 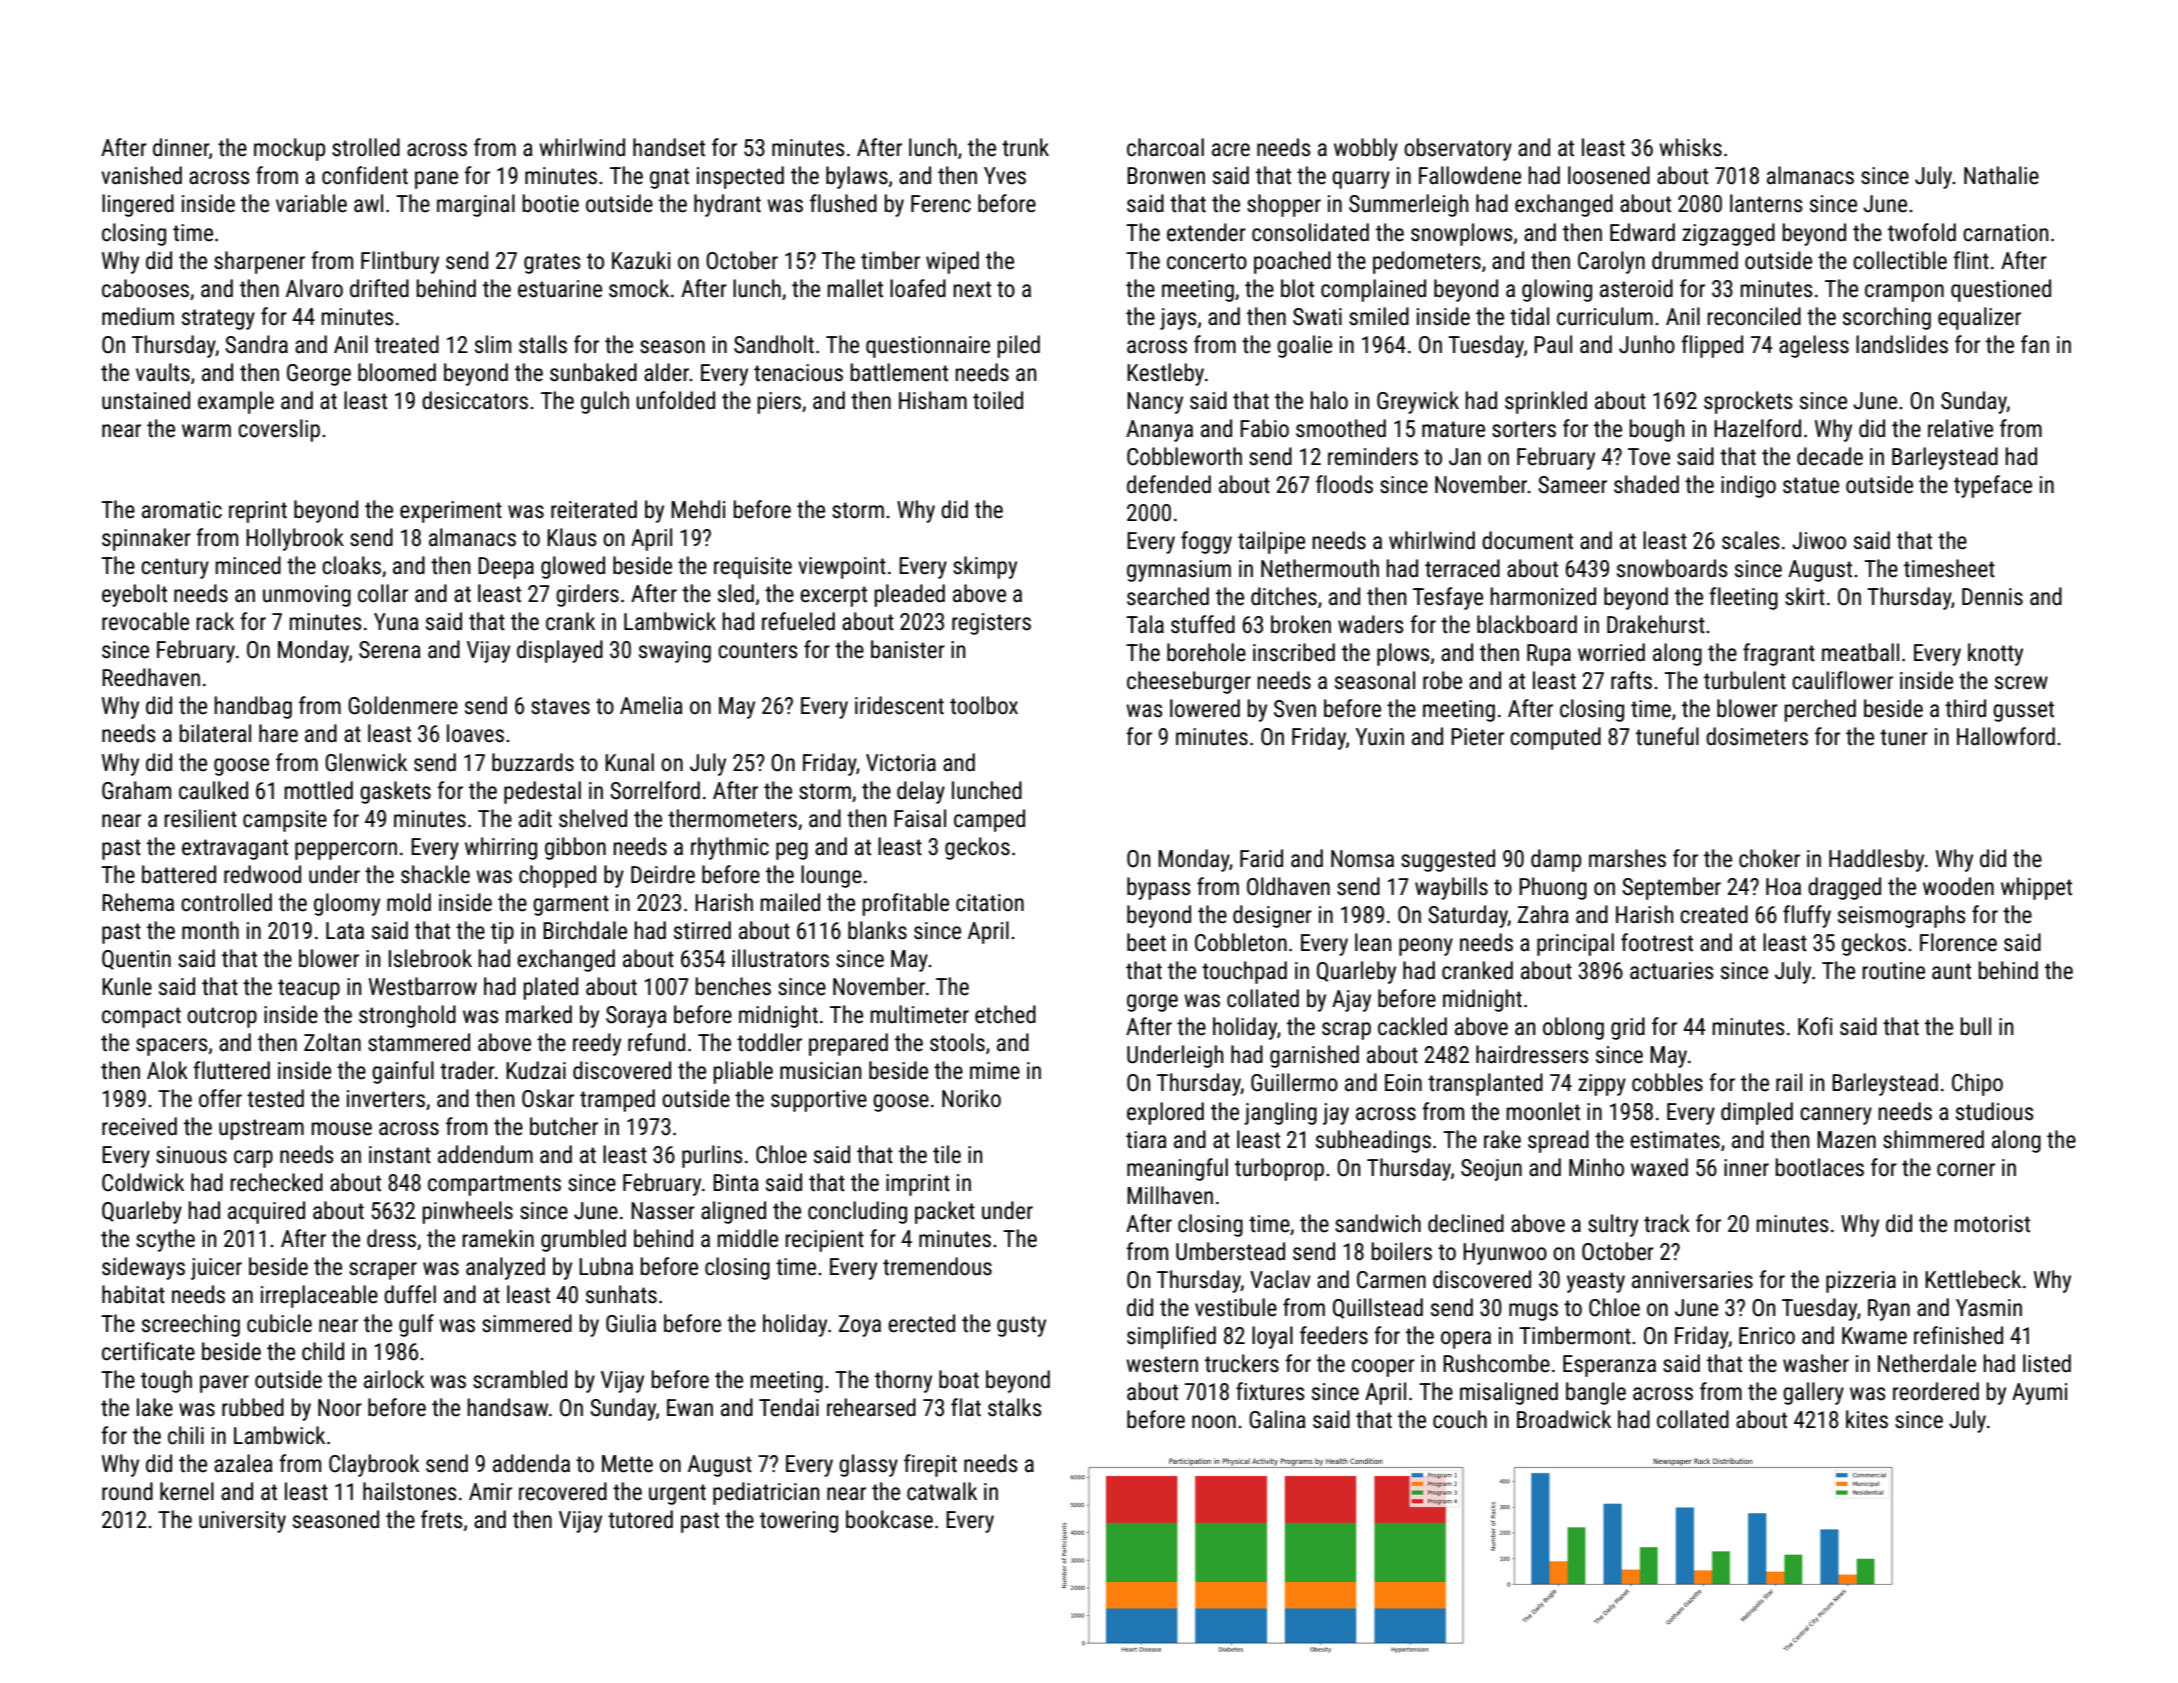 I want to click on routine, so click(x=1893, y=971).
